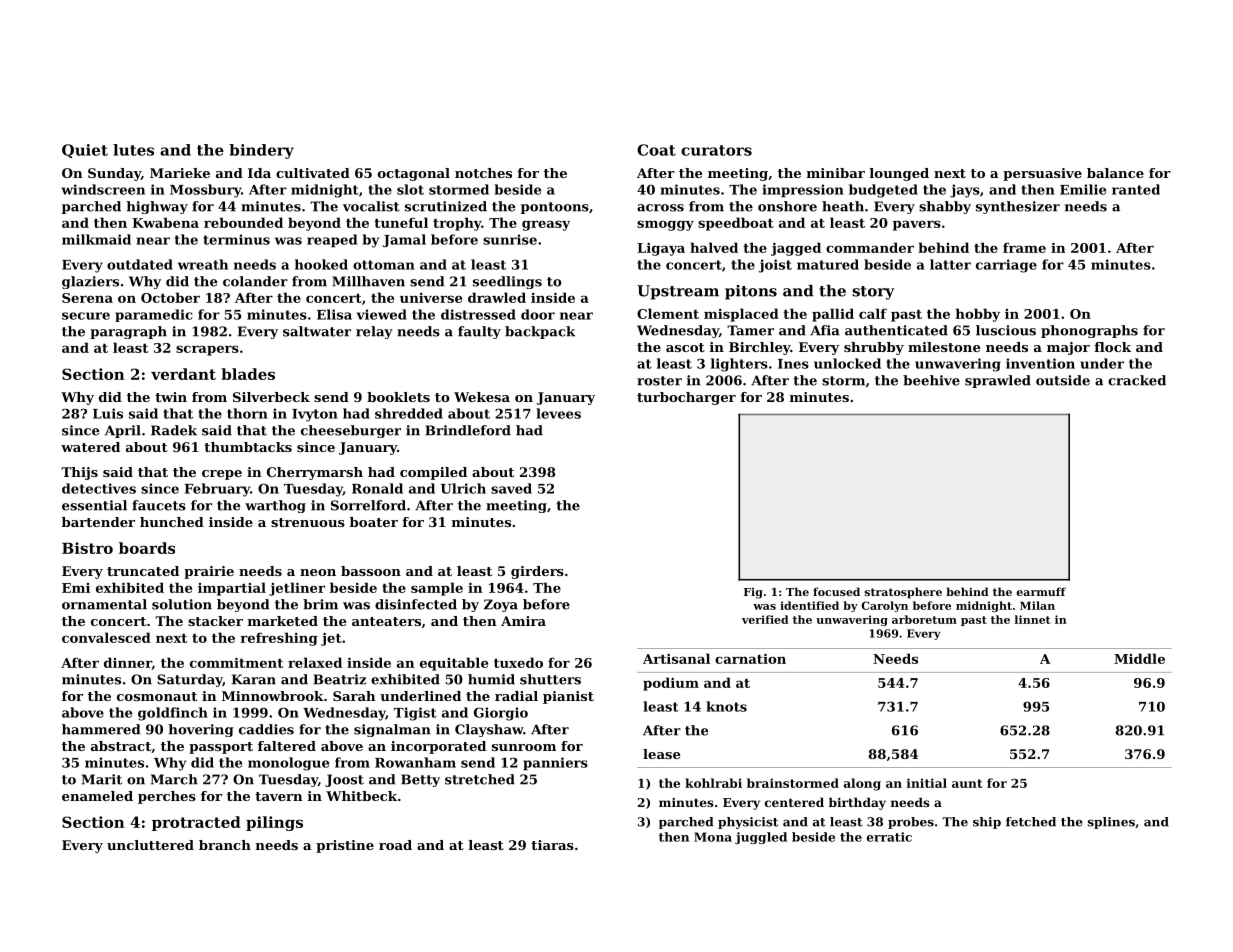  Describe the element at coordinates (150, 845) in the image. I see `uncluttered` at that location.
